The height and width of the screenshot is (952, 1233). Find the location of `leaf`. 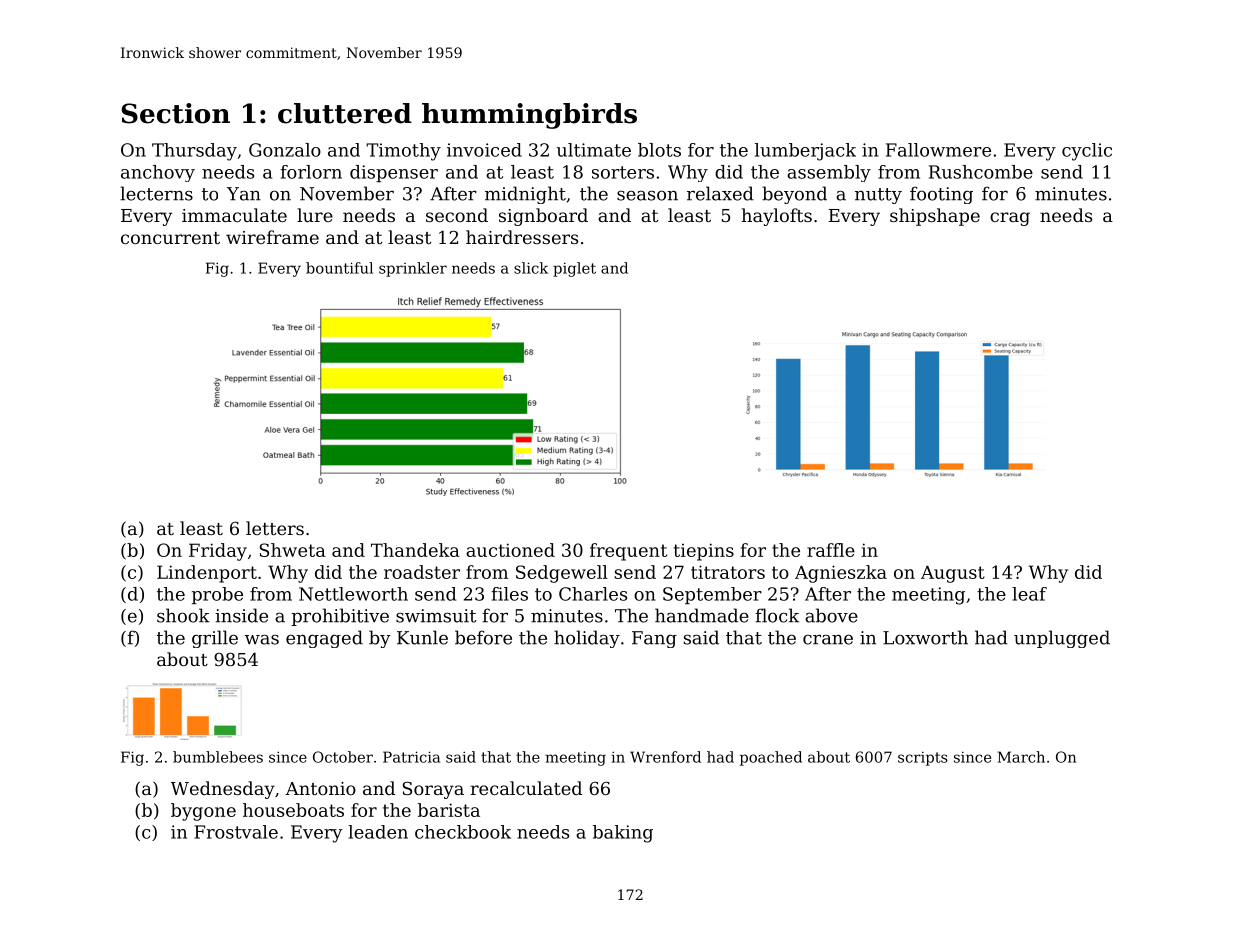

leaf is located at coordinates (1029, 594).
